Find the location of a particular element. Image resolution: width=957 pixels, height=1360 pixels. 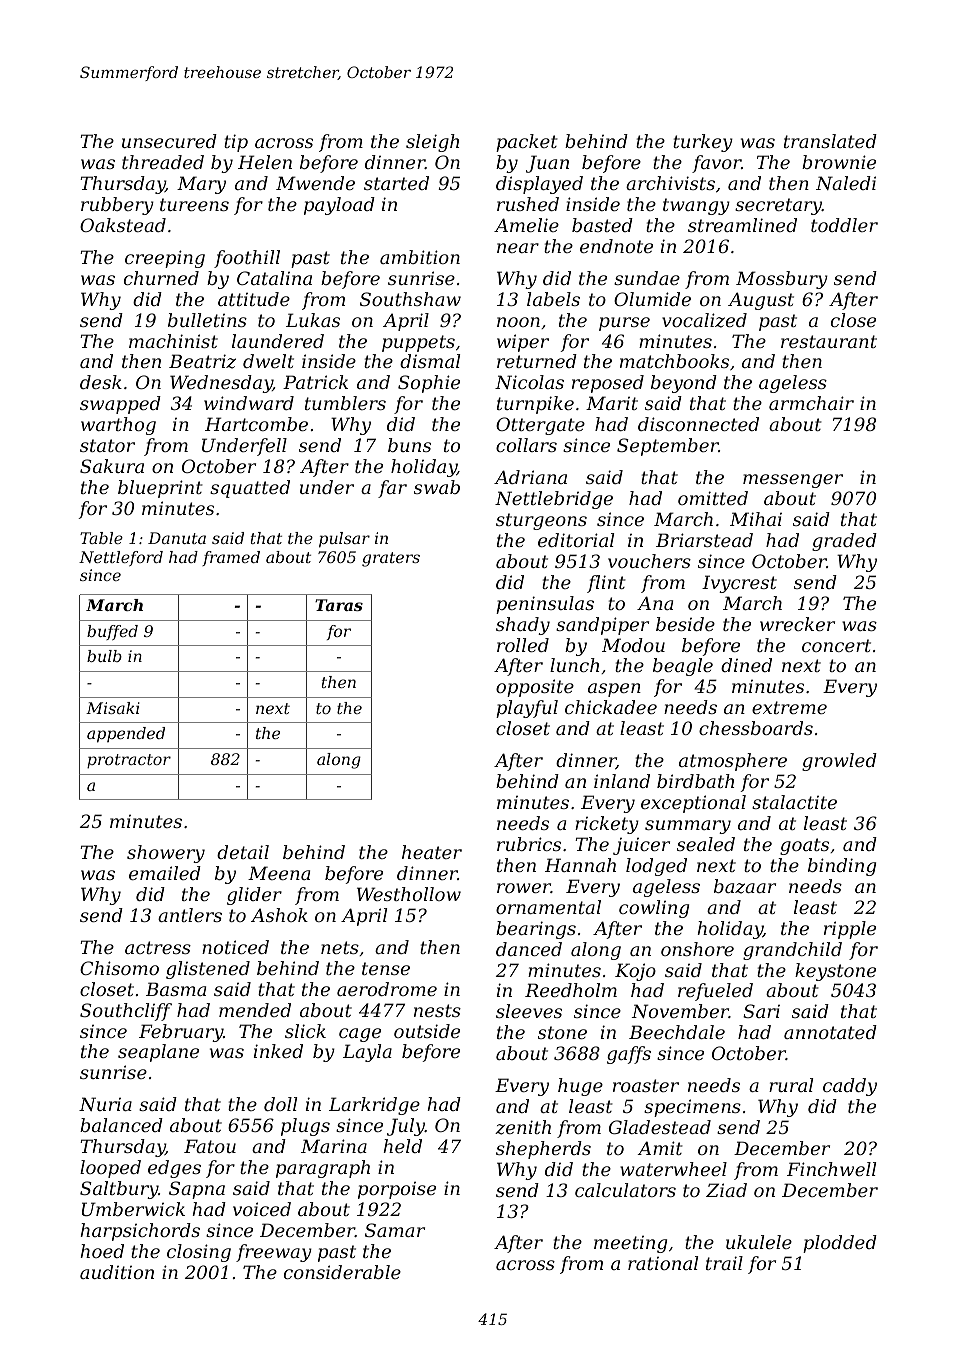

heater is located at coordinates (432, 852).
